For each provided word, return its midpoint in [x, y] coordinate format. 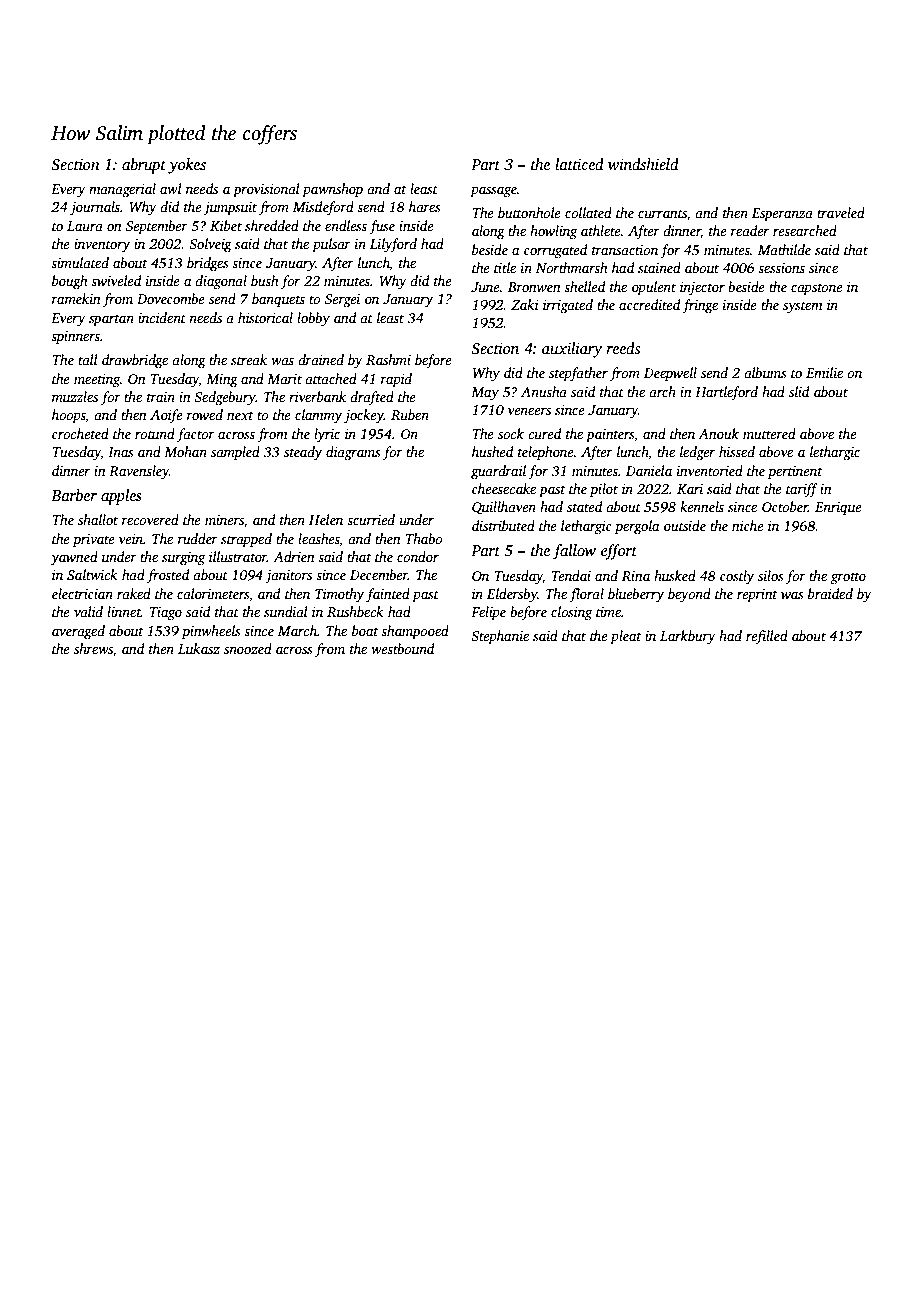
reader [750, 230]
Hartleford [726, 393]
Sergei [342, 300]
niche [748, 525]
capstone [817, 289]
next [240, 415]
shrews [93, 648]
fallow [574, 552]
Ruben [410, 414]
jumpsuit [230, 208]
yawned [74, 558]
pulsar [331, 245]
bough [70, 282]
